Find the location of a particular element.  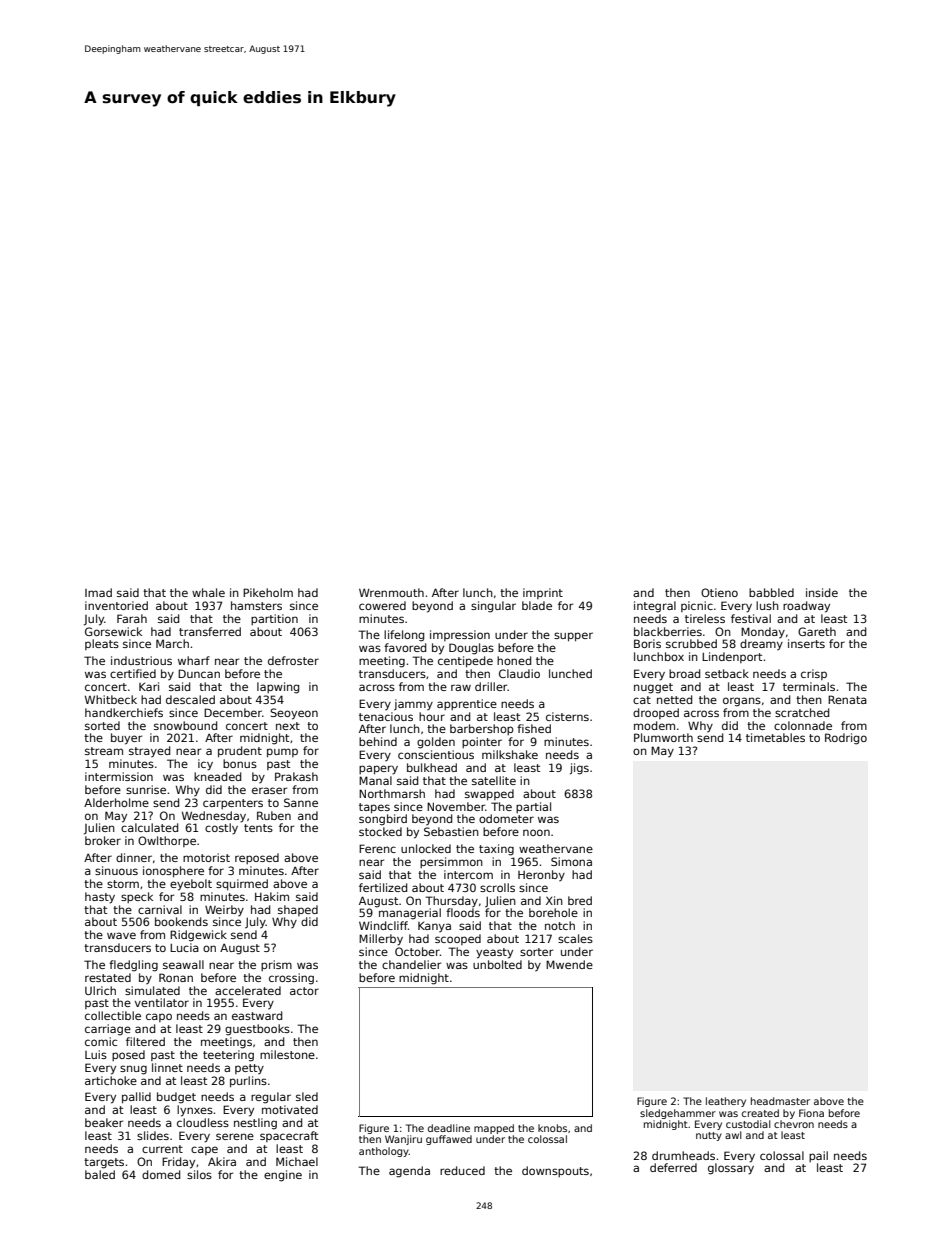

Mwende is located at coordinates (569, 964).
